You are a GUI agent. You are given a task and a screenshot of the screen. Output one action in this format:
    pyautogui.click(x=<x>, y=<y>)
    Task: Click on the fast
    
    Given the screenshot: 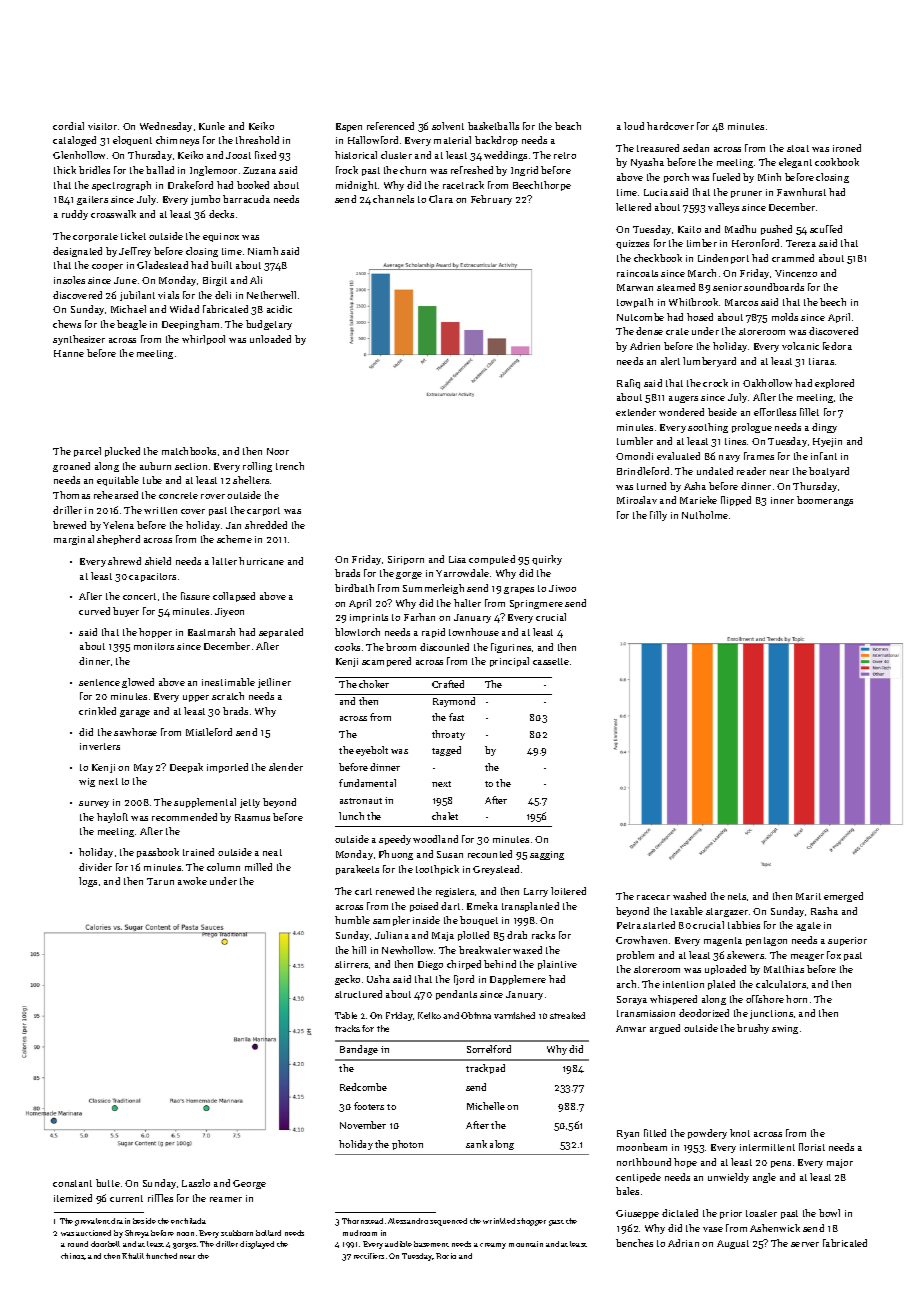 What is the action you would take?
    pyautogui.click(x=456, y=717)
